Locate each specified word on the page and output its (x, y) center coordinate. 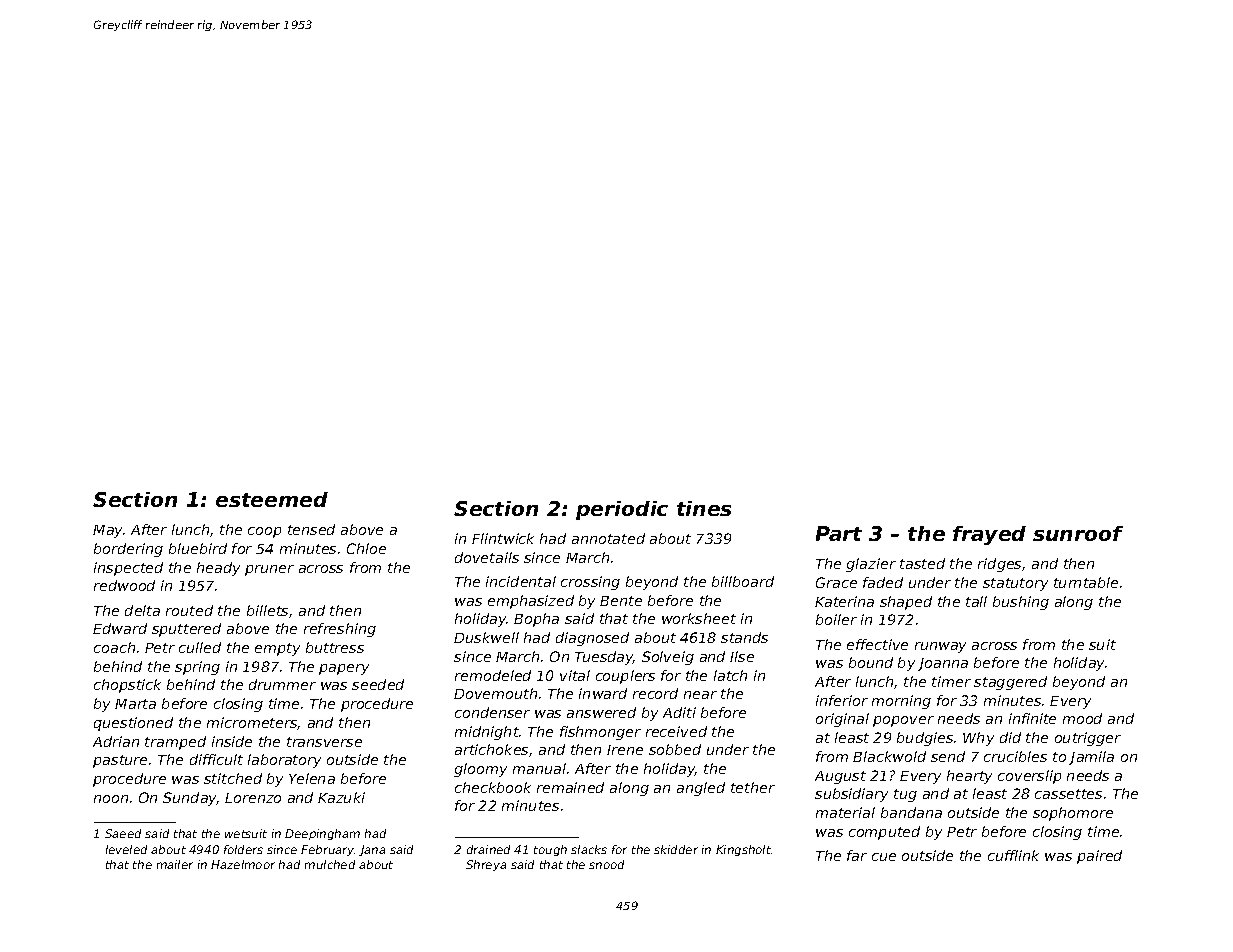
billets (267, 610)
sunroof (1078, 533)
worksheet (699, 618)
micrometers (252, 723)
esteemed (272, 499)
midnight (487, 733)
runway (940, 647)
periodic (622, 510)
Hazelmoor (243, 864)
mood (1082, 718)
